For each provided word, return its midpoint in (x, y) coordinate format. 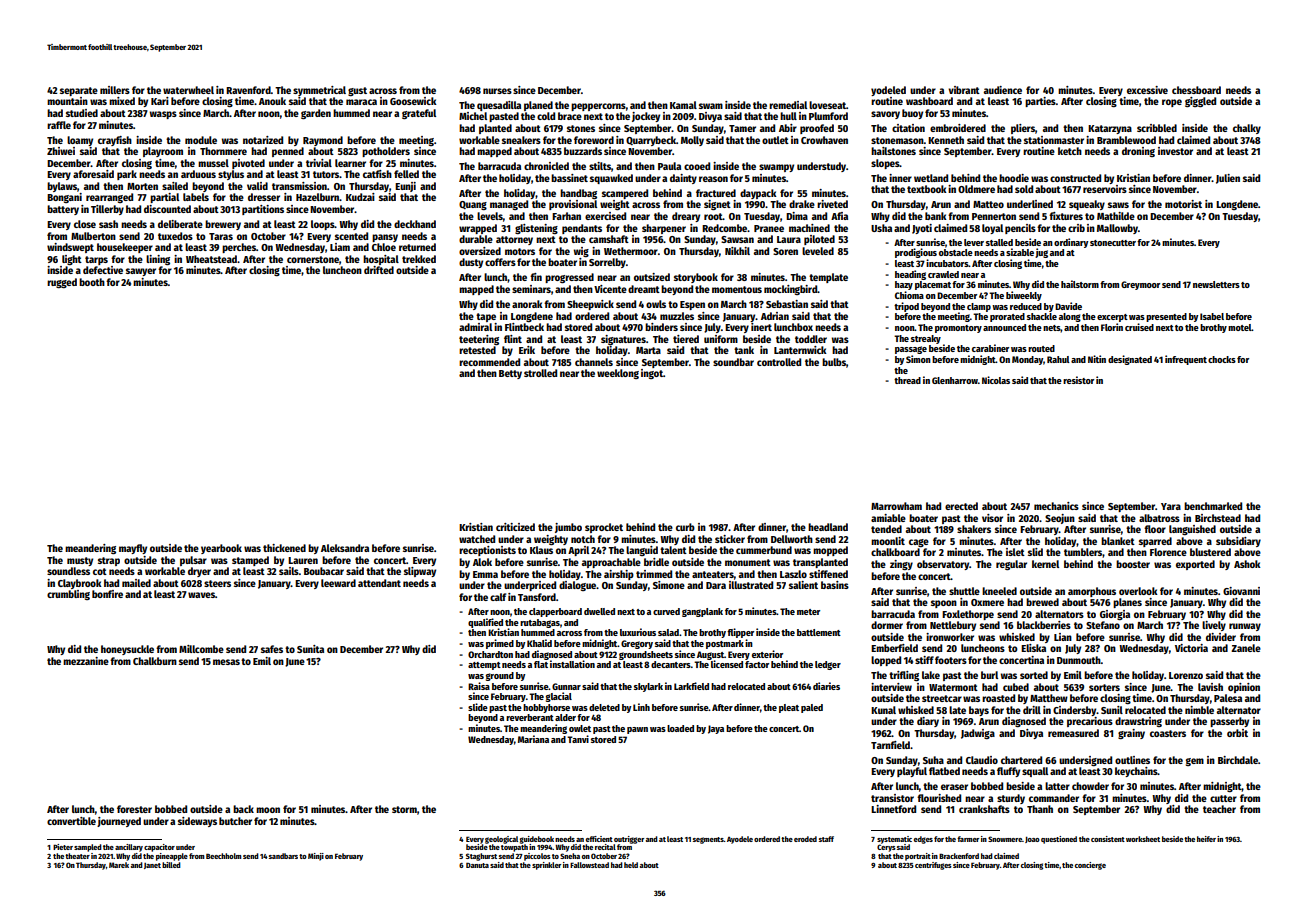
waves (201, 595)
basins (835, 585)
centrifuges (933, 866)
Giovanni (1241, 591)
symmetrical (319, 91)
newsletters (1216, 284)
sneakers (521, 140)
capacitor (159, 848)
